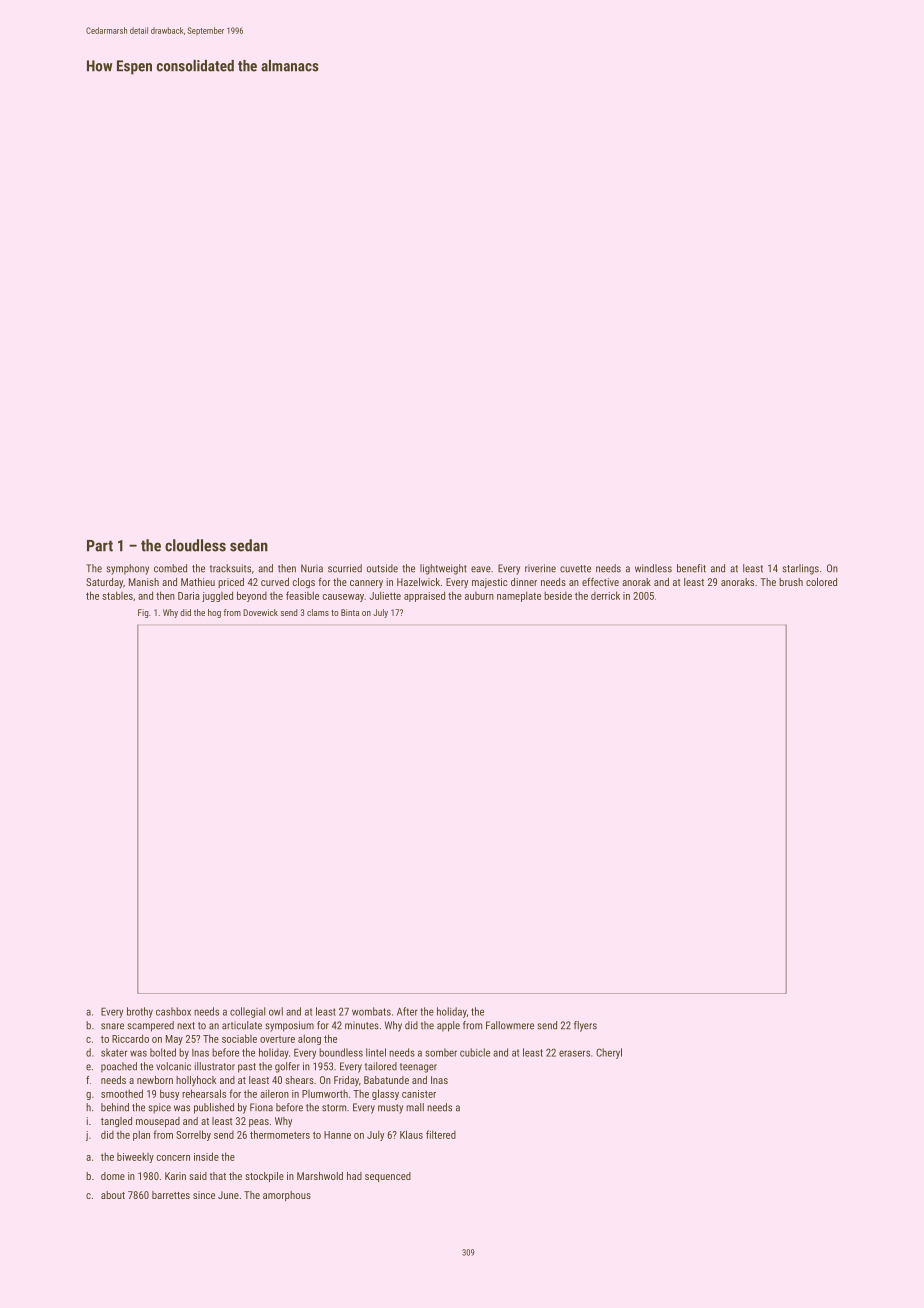 Image resolution: width=924 pixels, height=1308 pixels. What do you see at coordinates (382, 568) in the screenshot?
I see `outside` at bounding box center [382, 568].
